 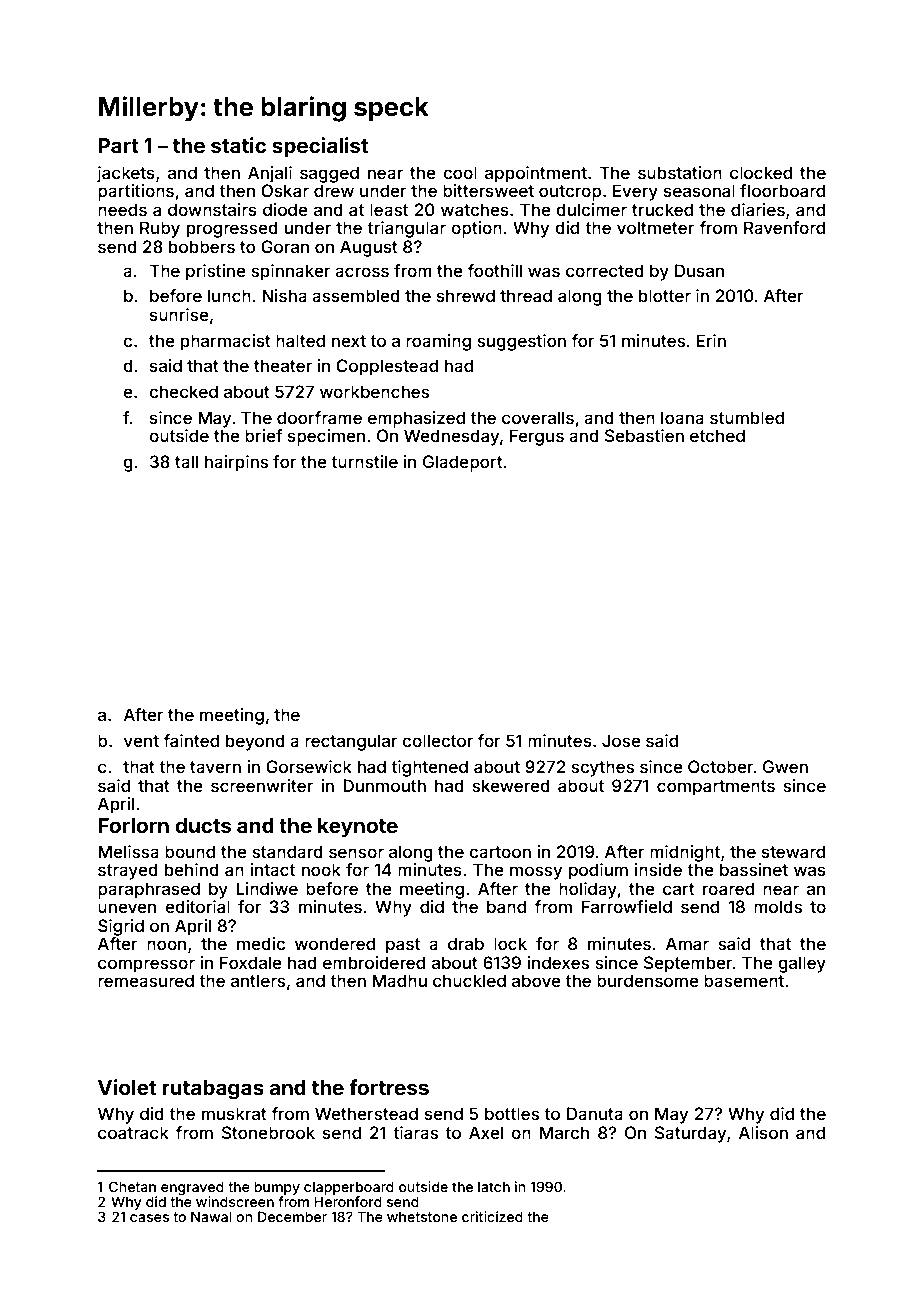 What do you see at coordinates (782, 190) in the page?
I see `floorboard` at bounding box center [782, 190].
